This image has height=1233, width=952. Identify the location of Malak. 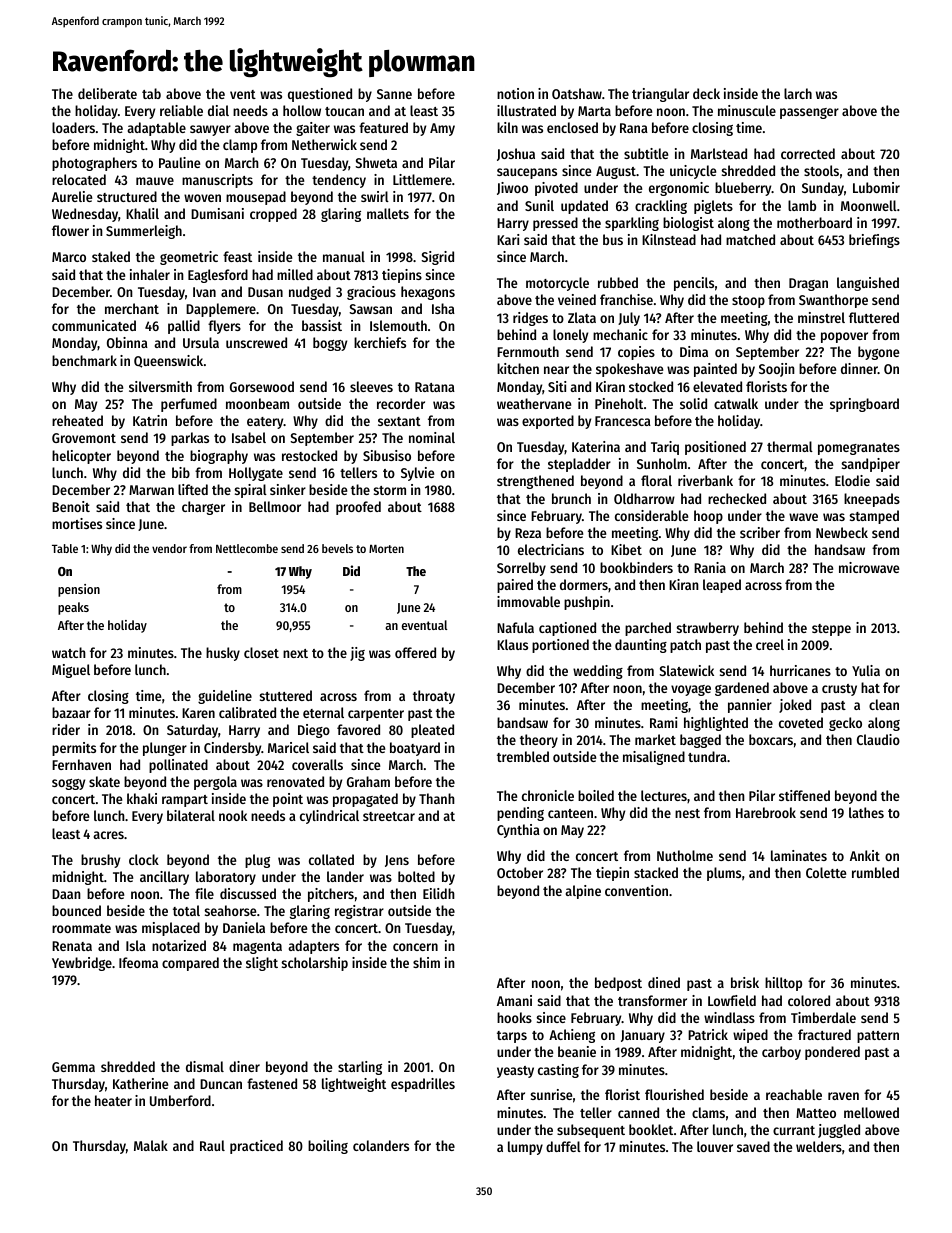
(151, 1145).
